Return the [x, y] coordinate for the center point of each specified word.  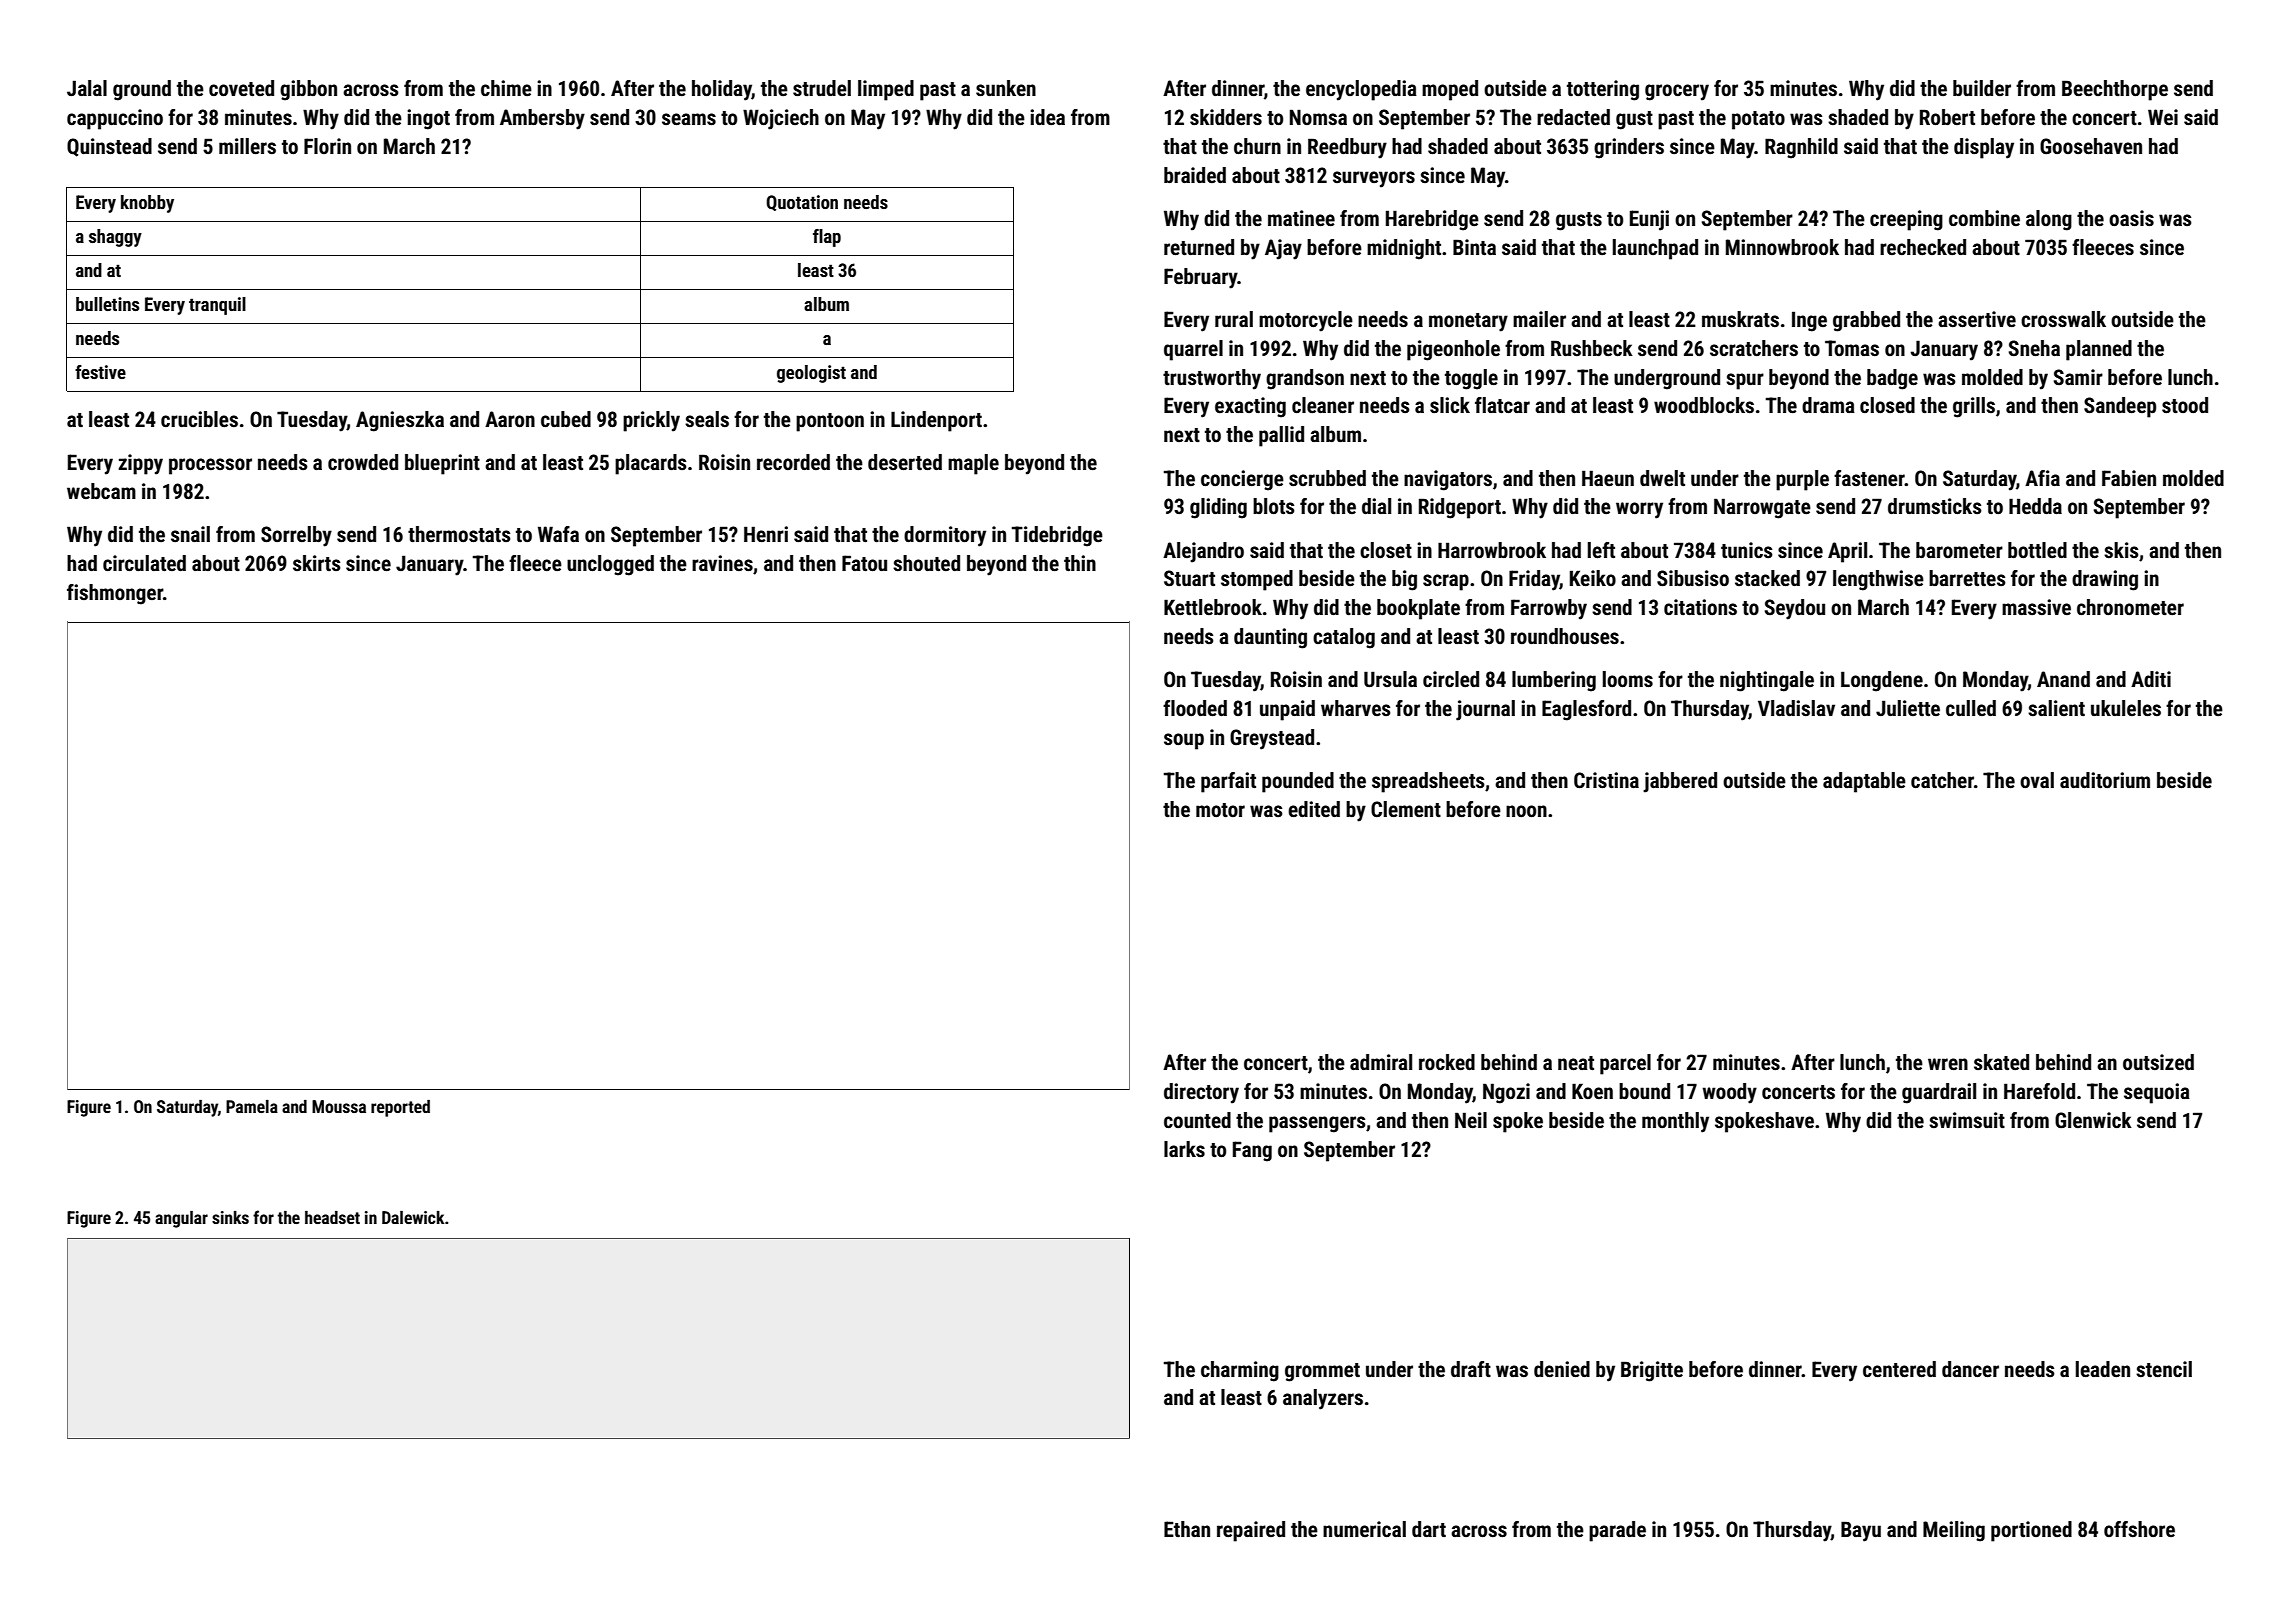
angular [181, 1219]
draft [1471, 1369]
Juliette [1908, 708]
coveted [241, 88]
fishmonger [115, 594]
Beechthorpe [2115, 90]
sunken [1006, 88]
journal [1485, 710]
